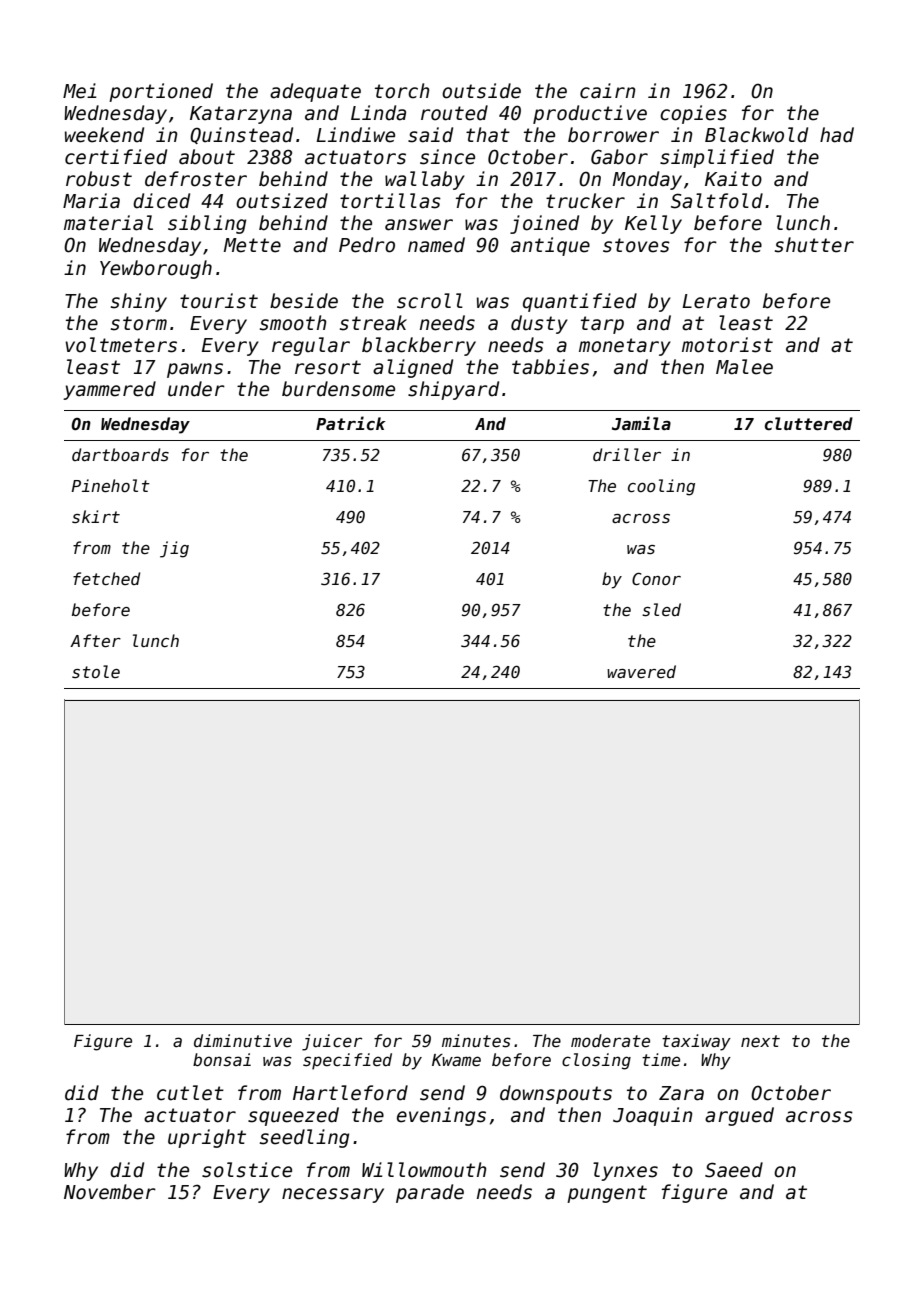 The height and width of the screenshot is (1308, 924). I want to click on outsized, so click(282, 201).
